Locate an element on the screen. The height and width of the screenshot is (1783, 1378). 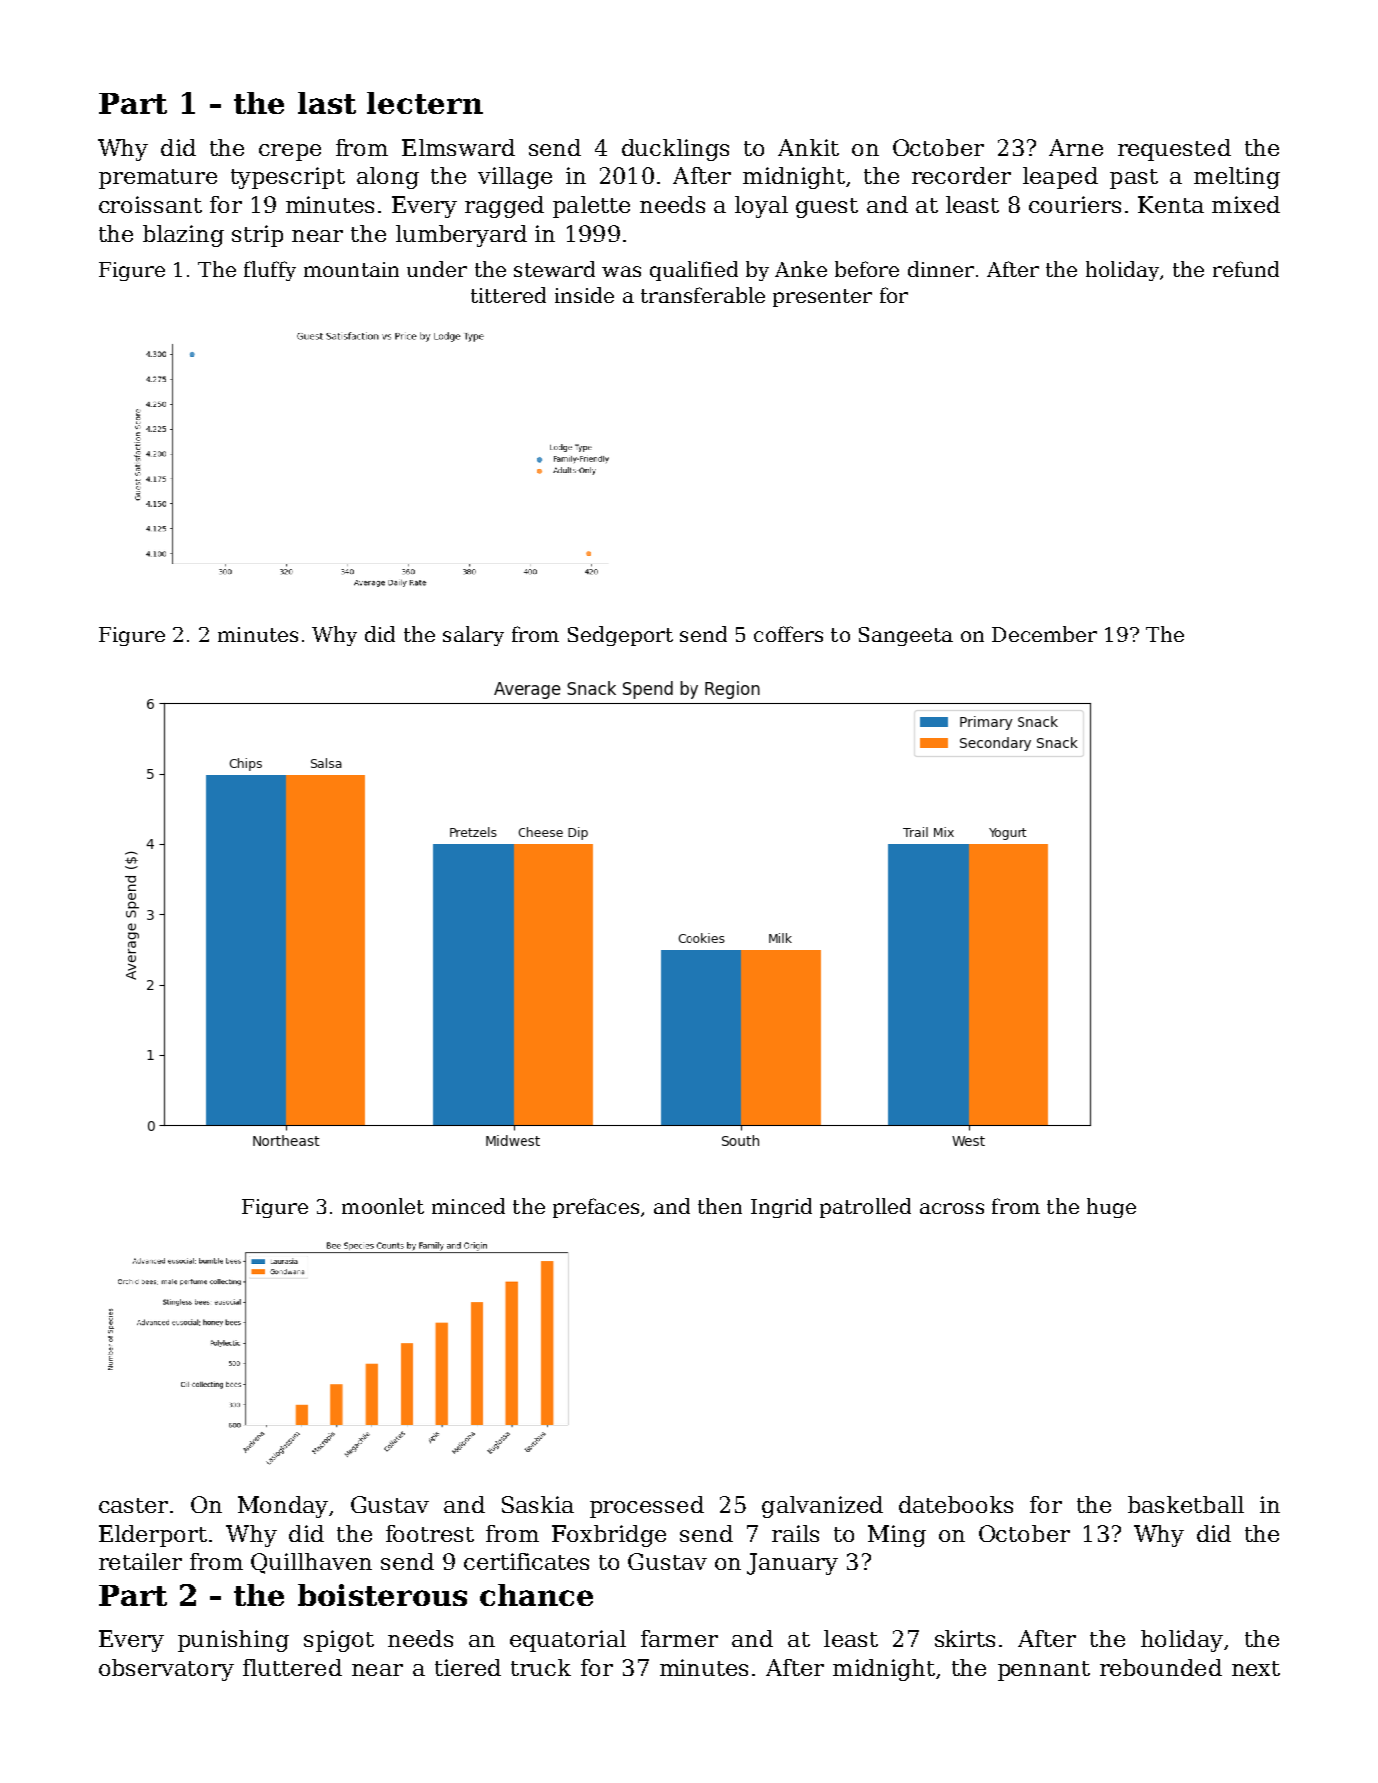
dinner is located at coordinates (941, 269).
